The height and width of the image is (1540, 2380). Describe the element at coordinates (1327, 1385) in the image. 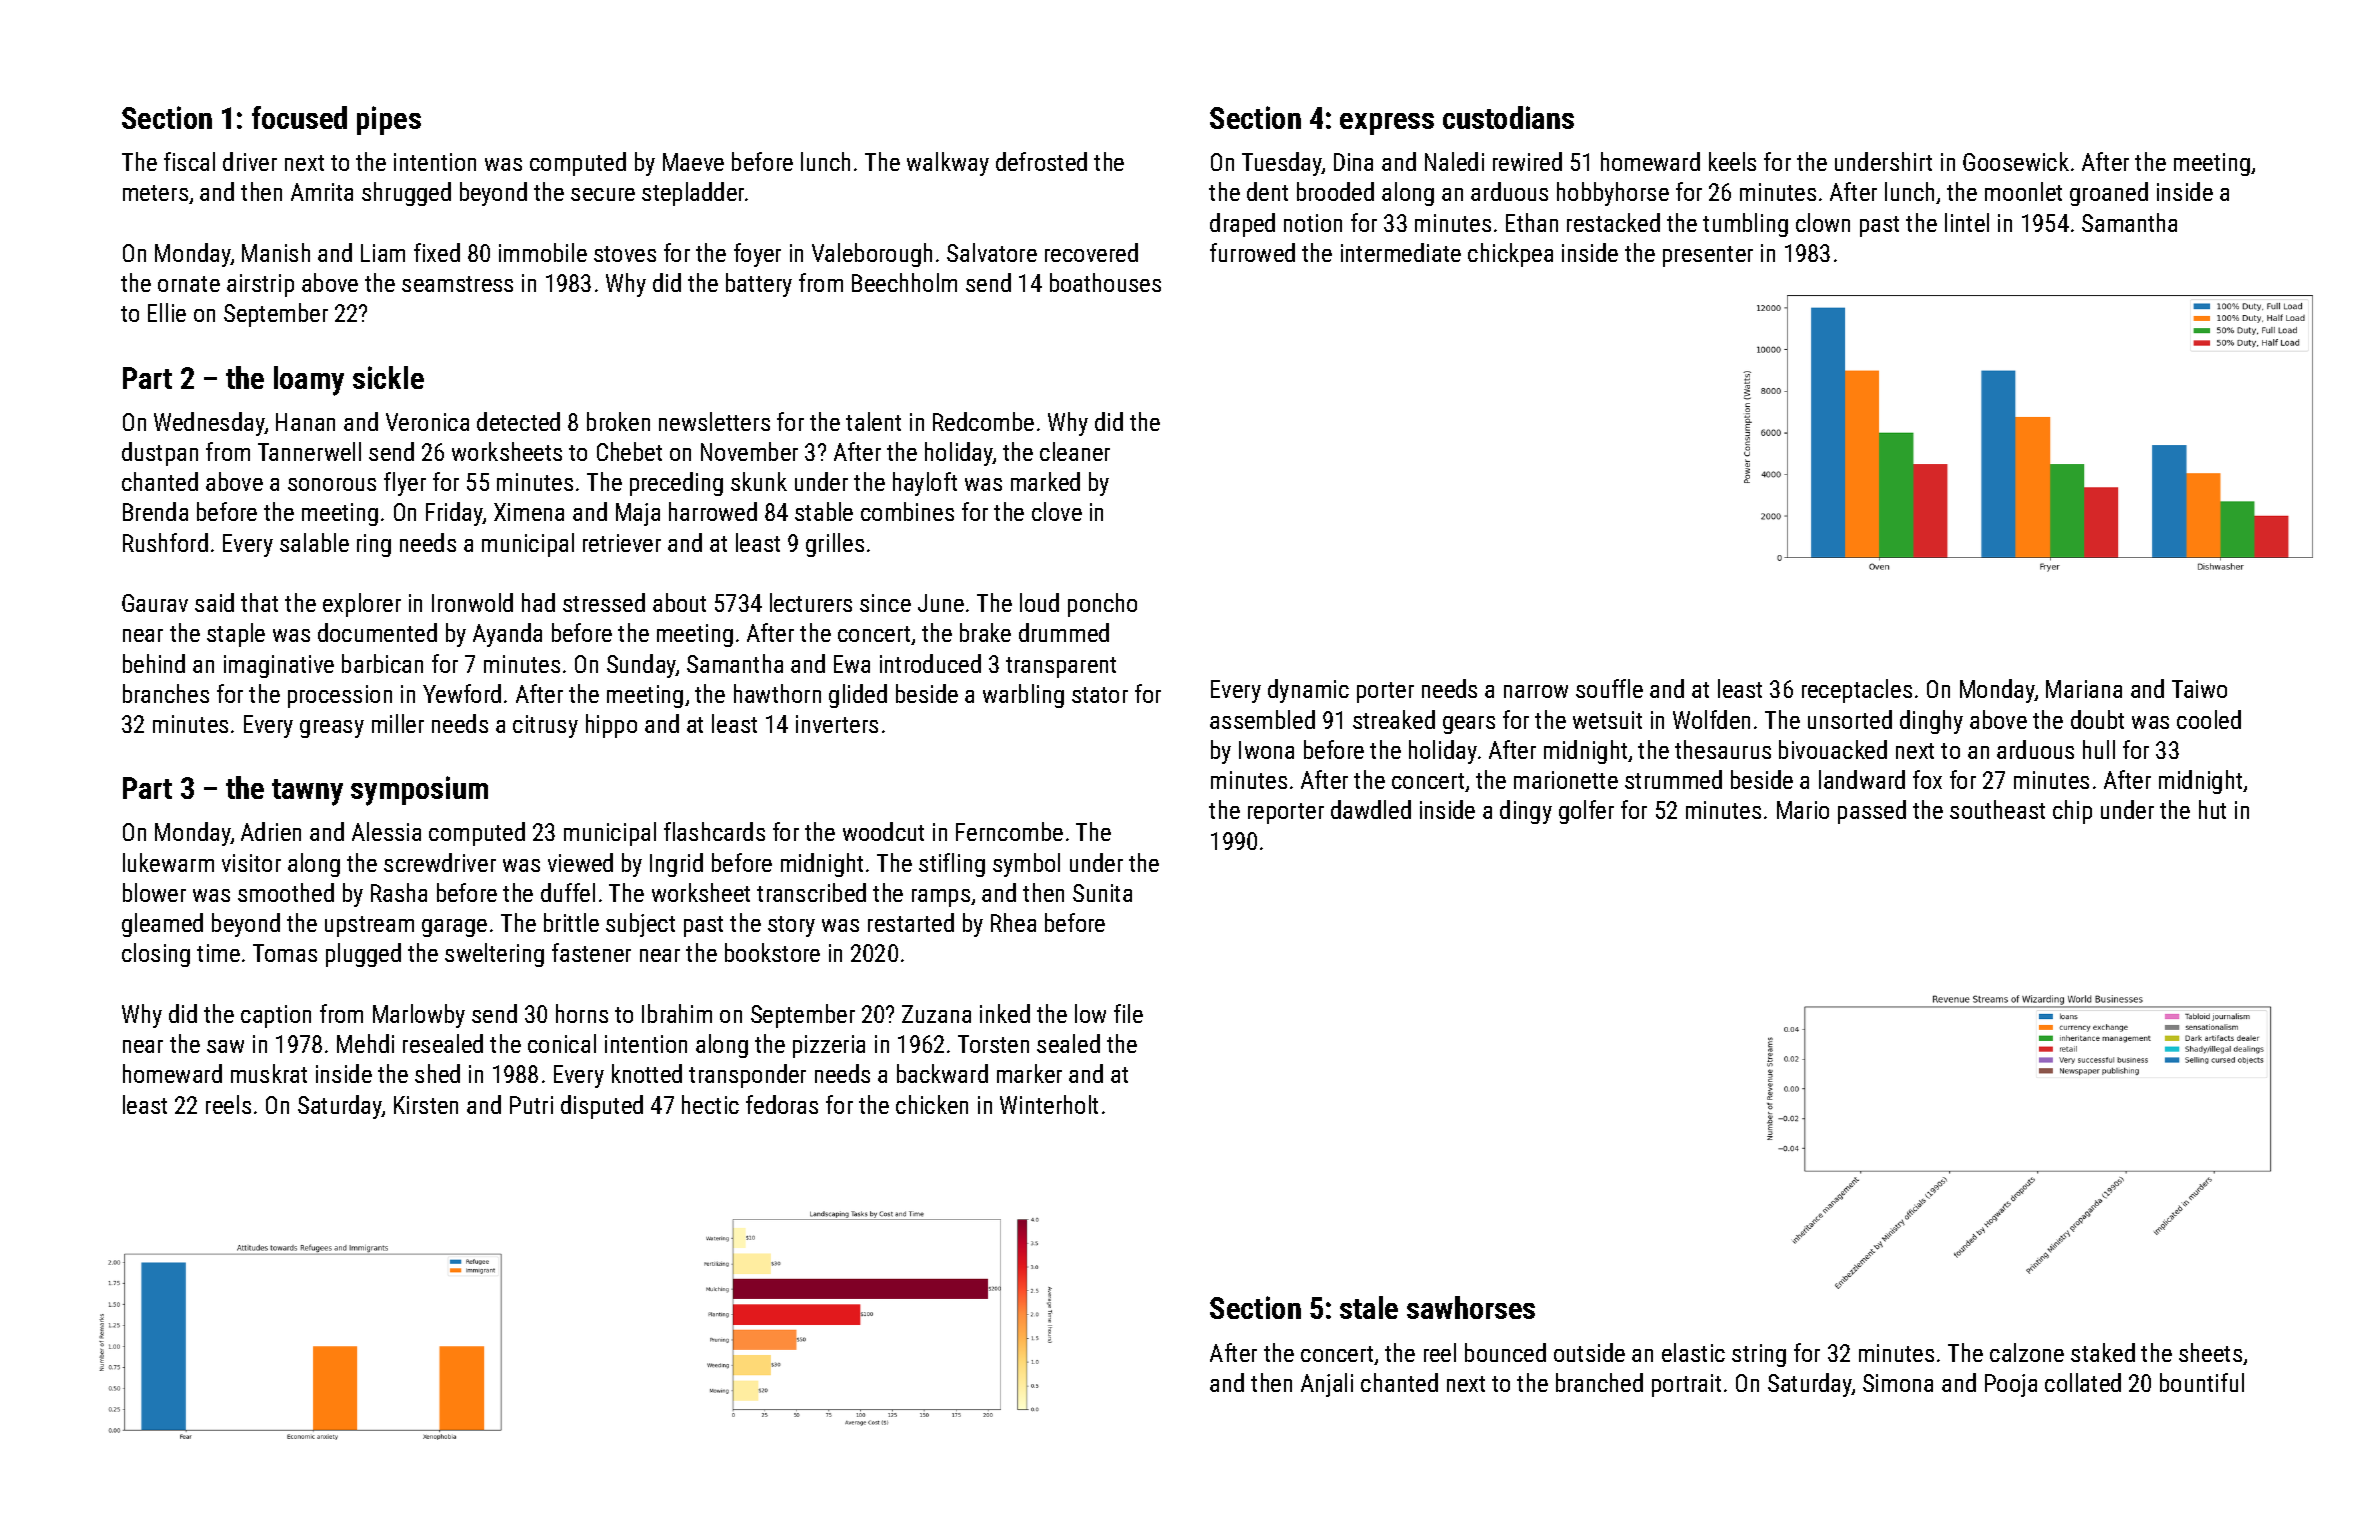

I see `Anjali` at that location.
